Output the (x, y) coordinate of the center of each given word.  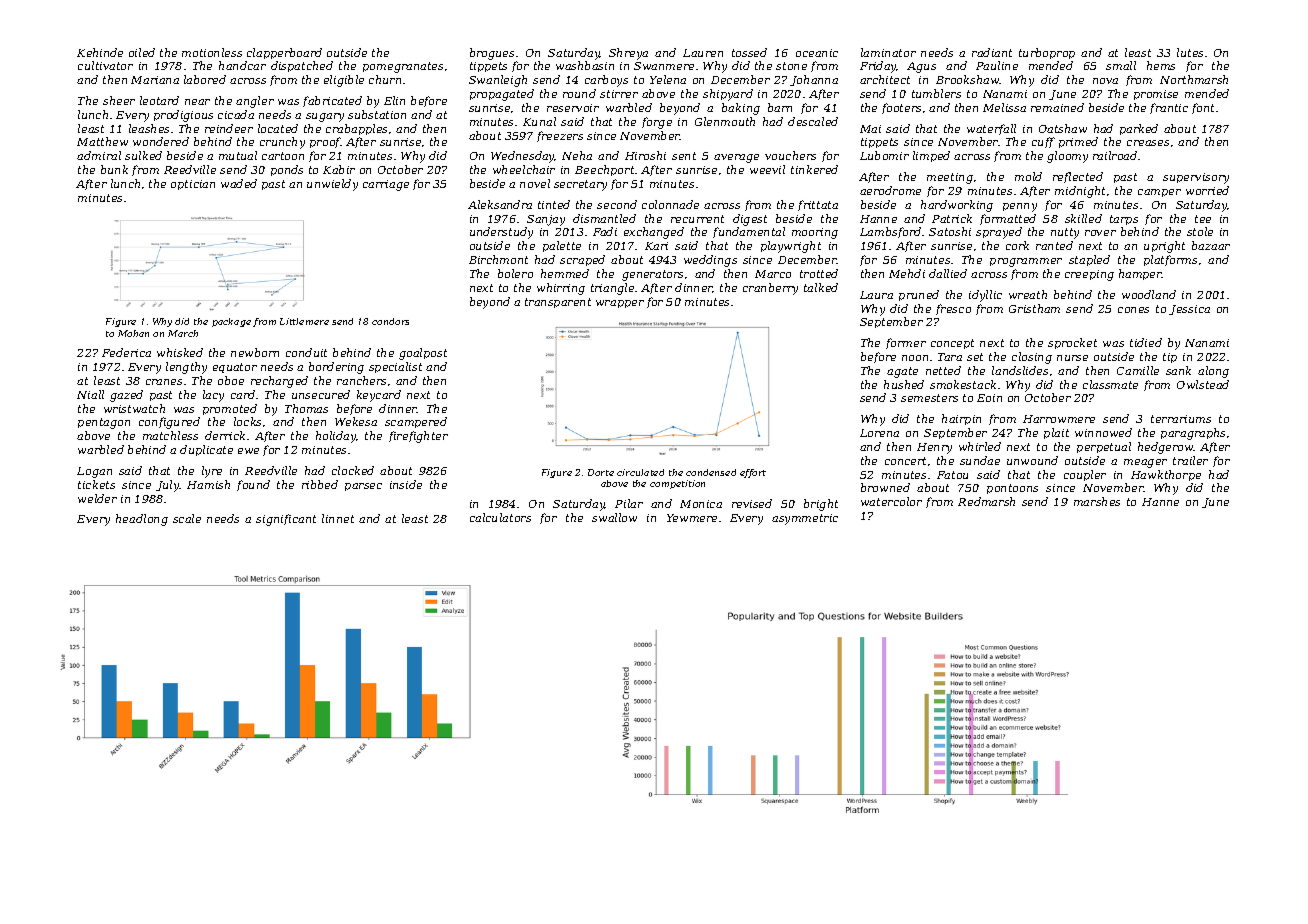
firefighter (418, 437)
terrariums (1181, 419)
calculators (500, 517)
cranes (164, 382)
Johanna (814, 80)
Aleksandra (500, 204)
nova (1105, 81)
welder (97, 498)
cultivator (105, 65)
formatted (1008, 219)
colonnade (670, 204)
